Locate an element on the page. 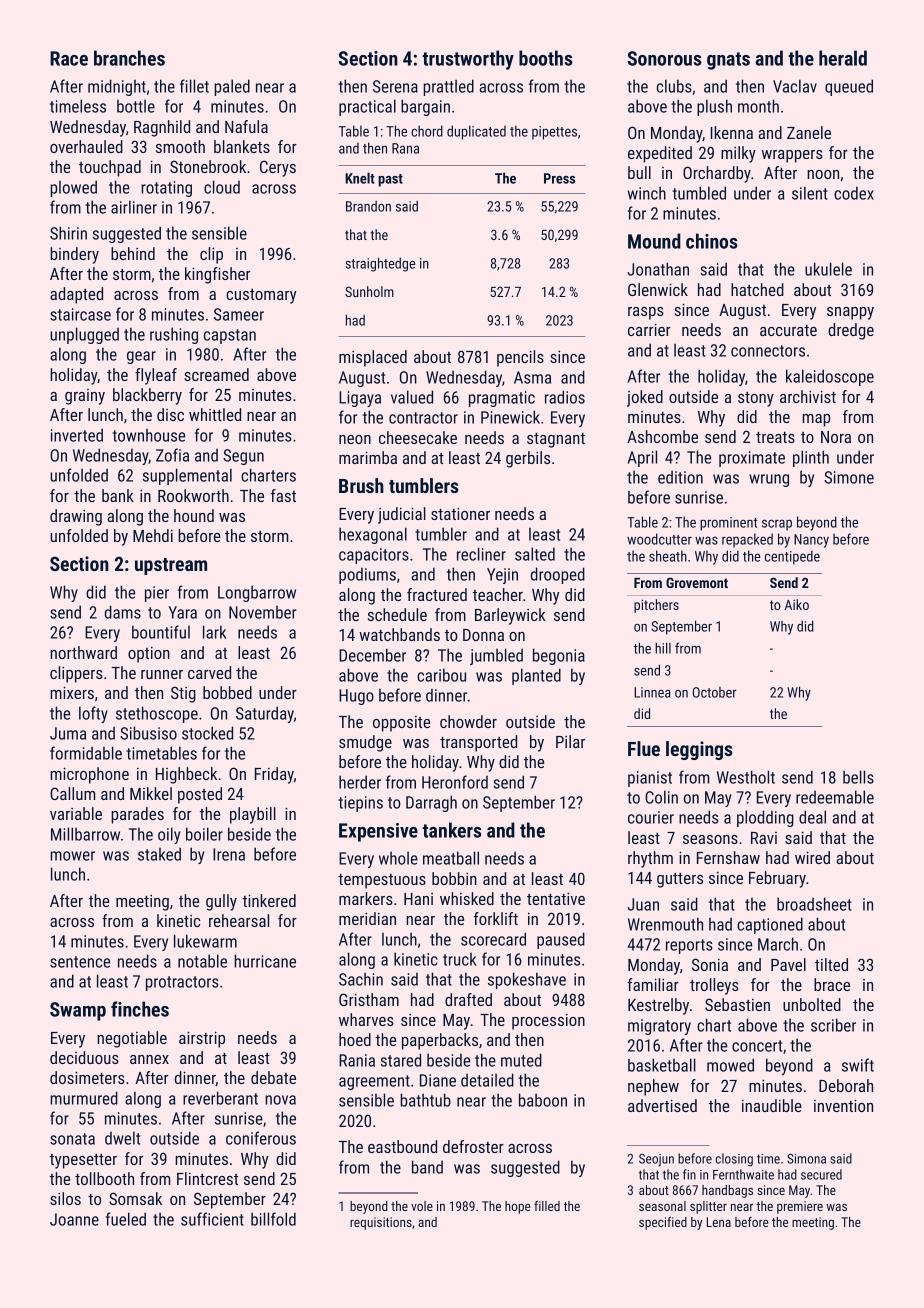 The image size is (924, 1308). staked is located at coordinates (159, 854).
